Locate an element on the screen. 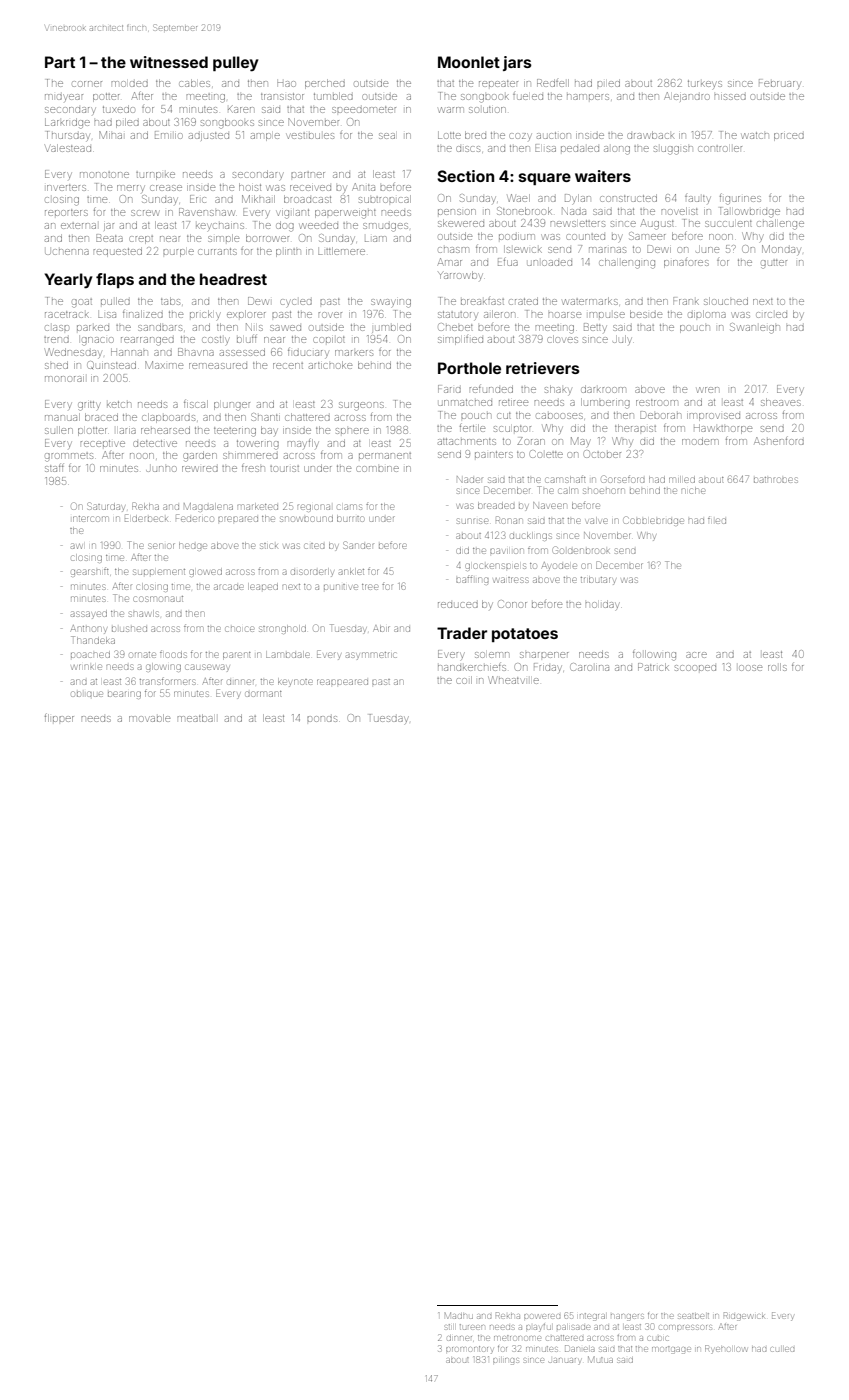 This screenshot has width=849, height=1400. Wheatville is located at coordinates (513, 680).
